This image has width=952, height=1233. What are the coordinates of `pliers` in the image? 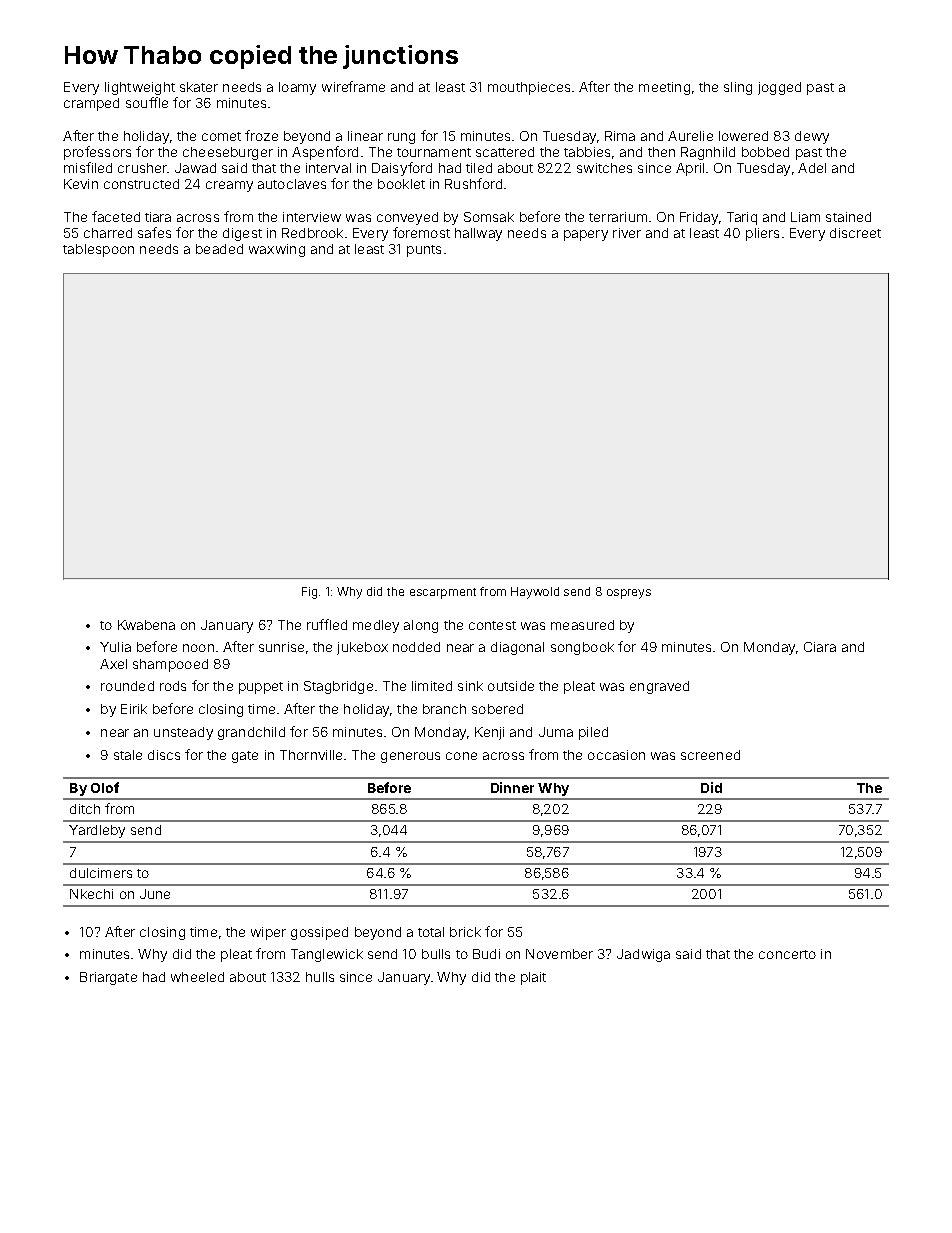 It's located at (762, 234).
